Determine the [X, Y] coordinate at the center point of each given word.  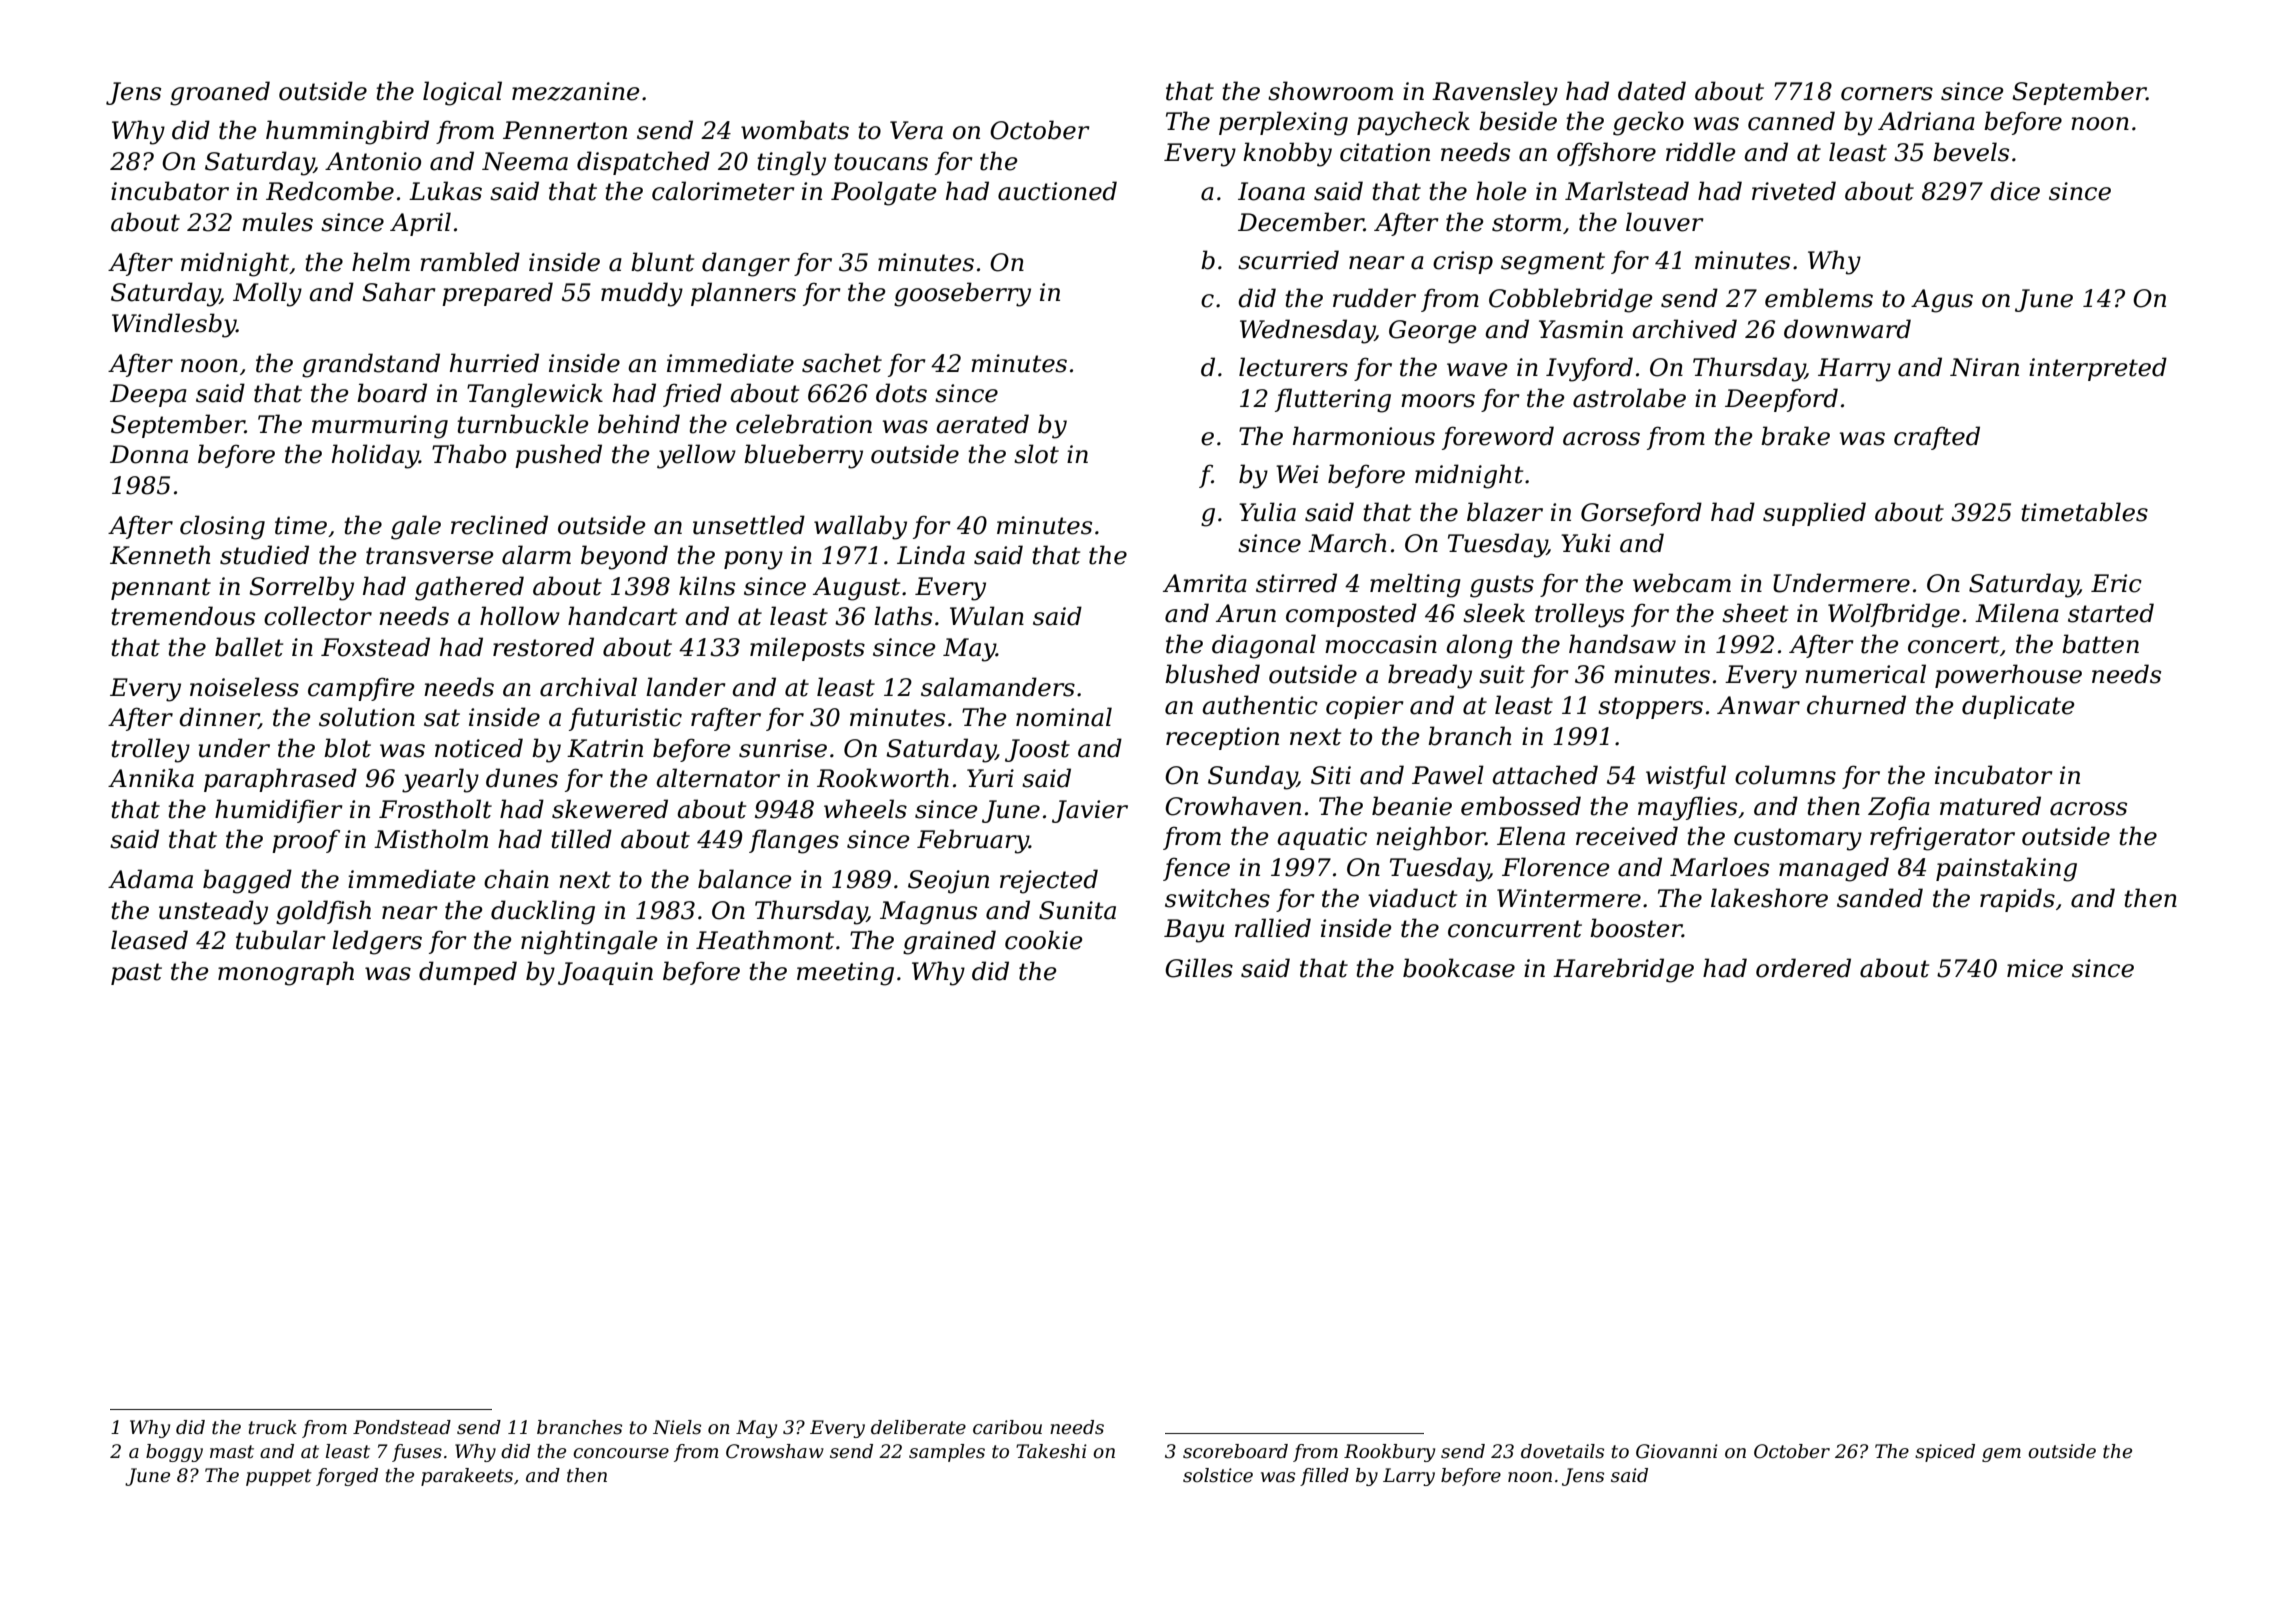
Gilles [1199, 968]
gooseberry [962, 294]
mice [2035, 968]
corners [1887, 94]
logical [462, 93]
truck [273, 1427]
